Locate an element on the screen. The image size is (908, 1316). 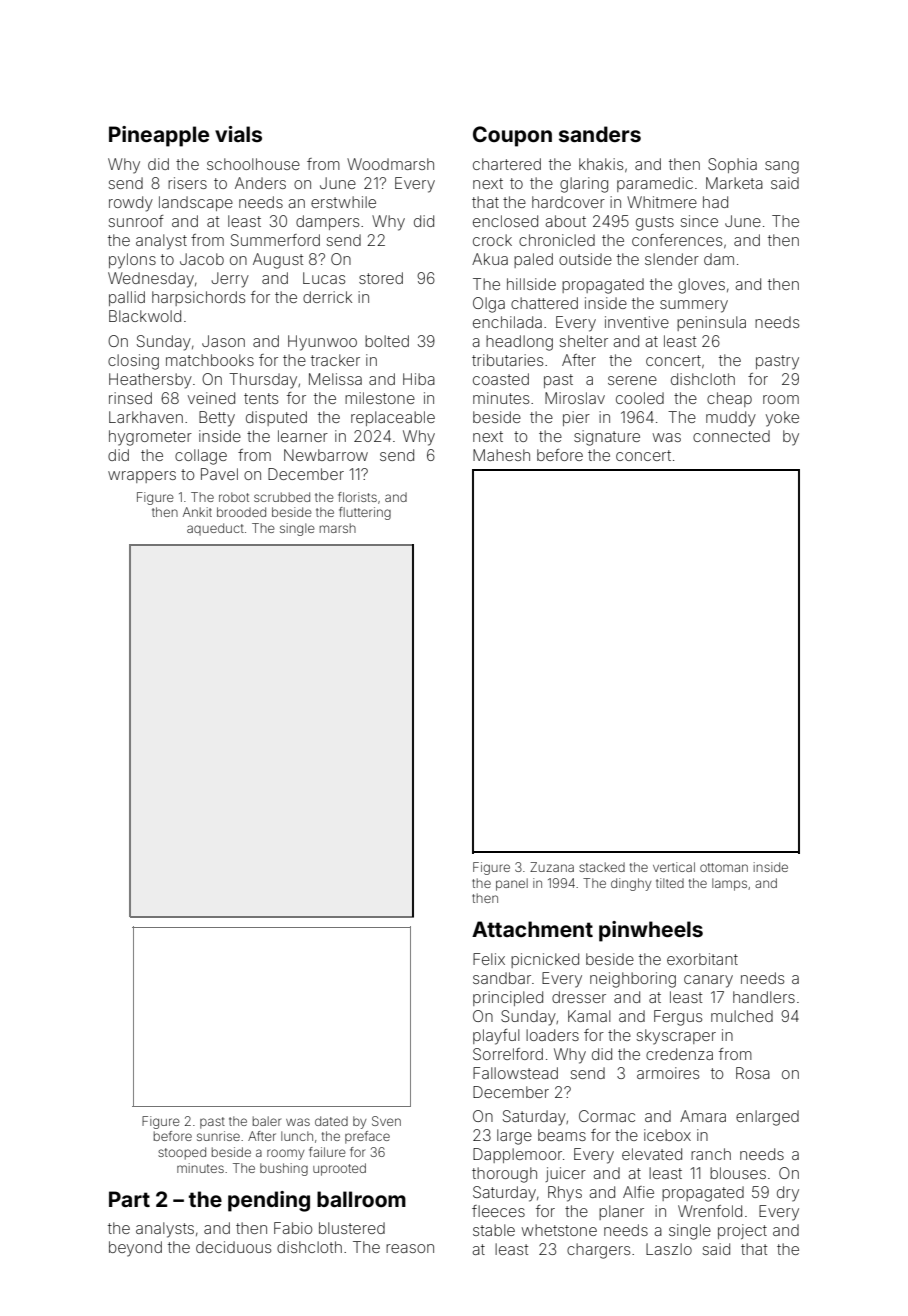
Coupon is located at coordinates (512, 136).
